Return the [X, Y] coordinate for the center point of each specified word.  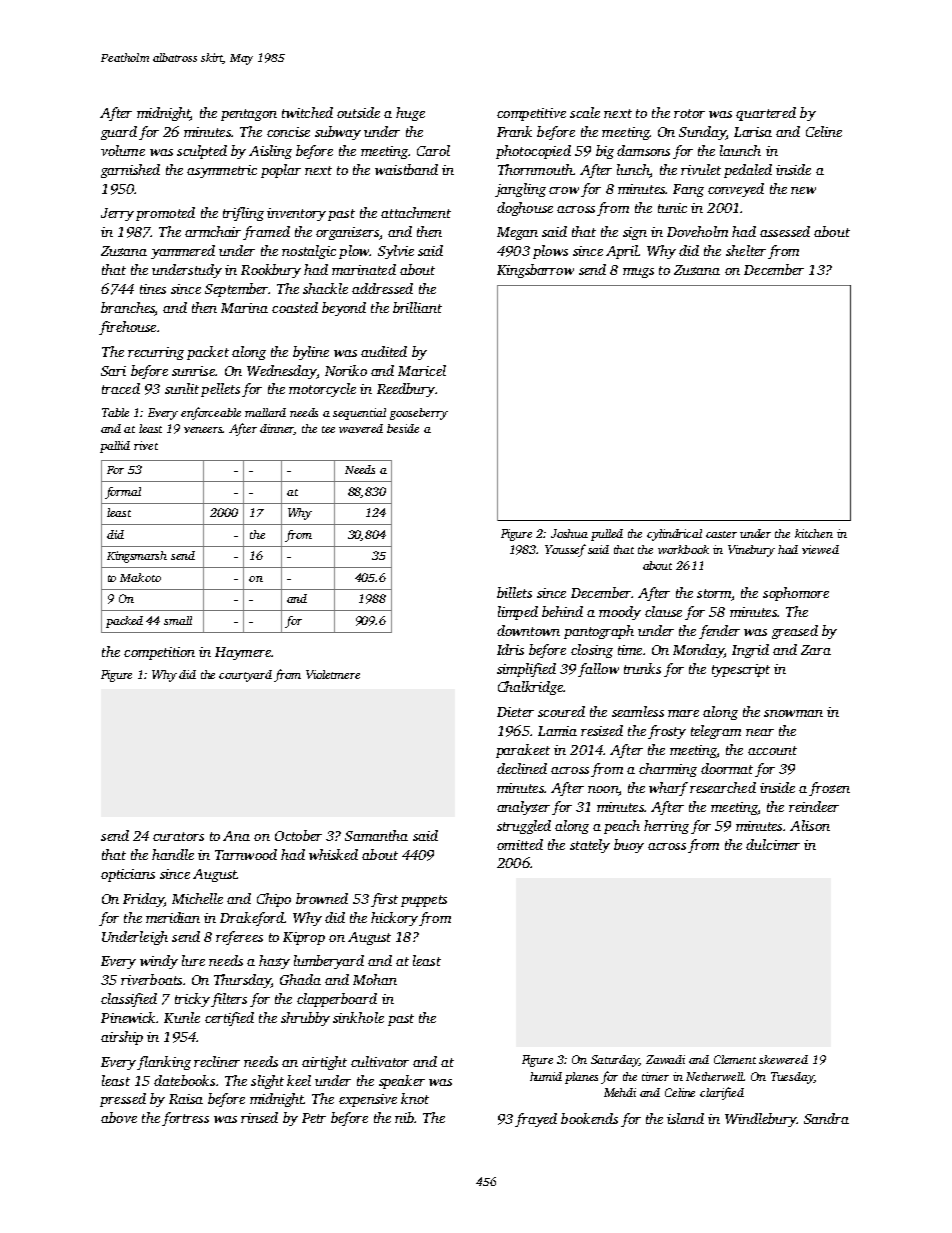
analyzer [523, 808]
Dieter [515, 712]
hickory [394, 919]
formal [123, 493]
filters [229, 1000]
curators [178, 836]
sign [635, 233]
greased [795, 632]
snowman [793, 713]
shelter [746, 250]
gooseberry [419, 414]
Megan [517, 233]
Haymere [243, 653]
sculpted [202, 152]
